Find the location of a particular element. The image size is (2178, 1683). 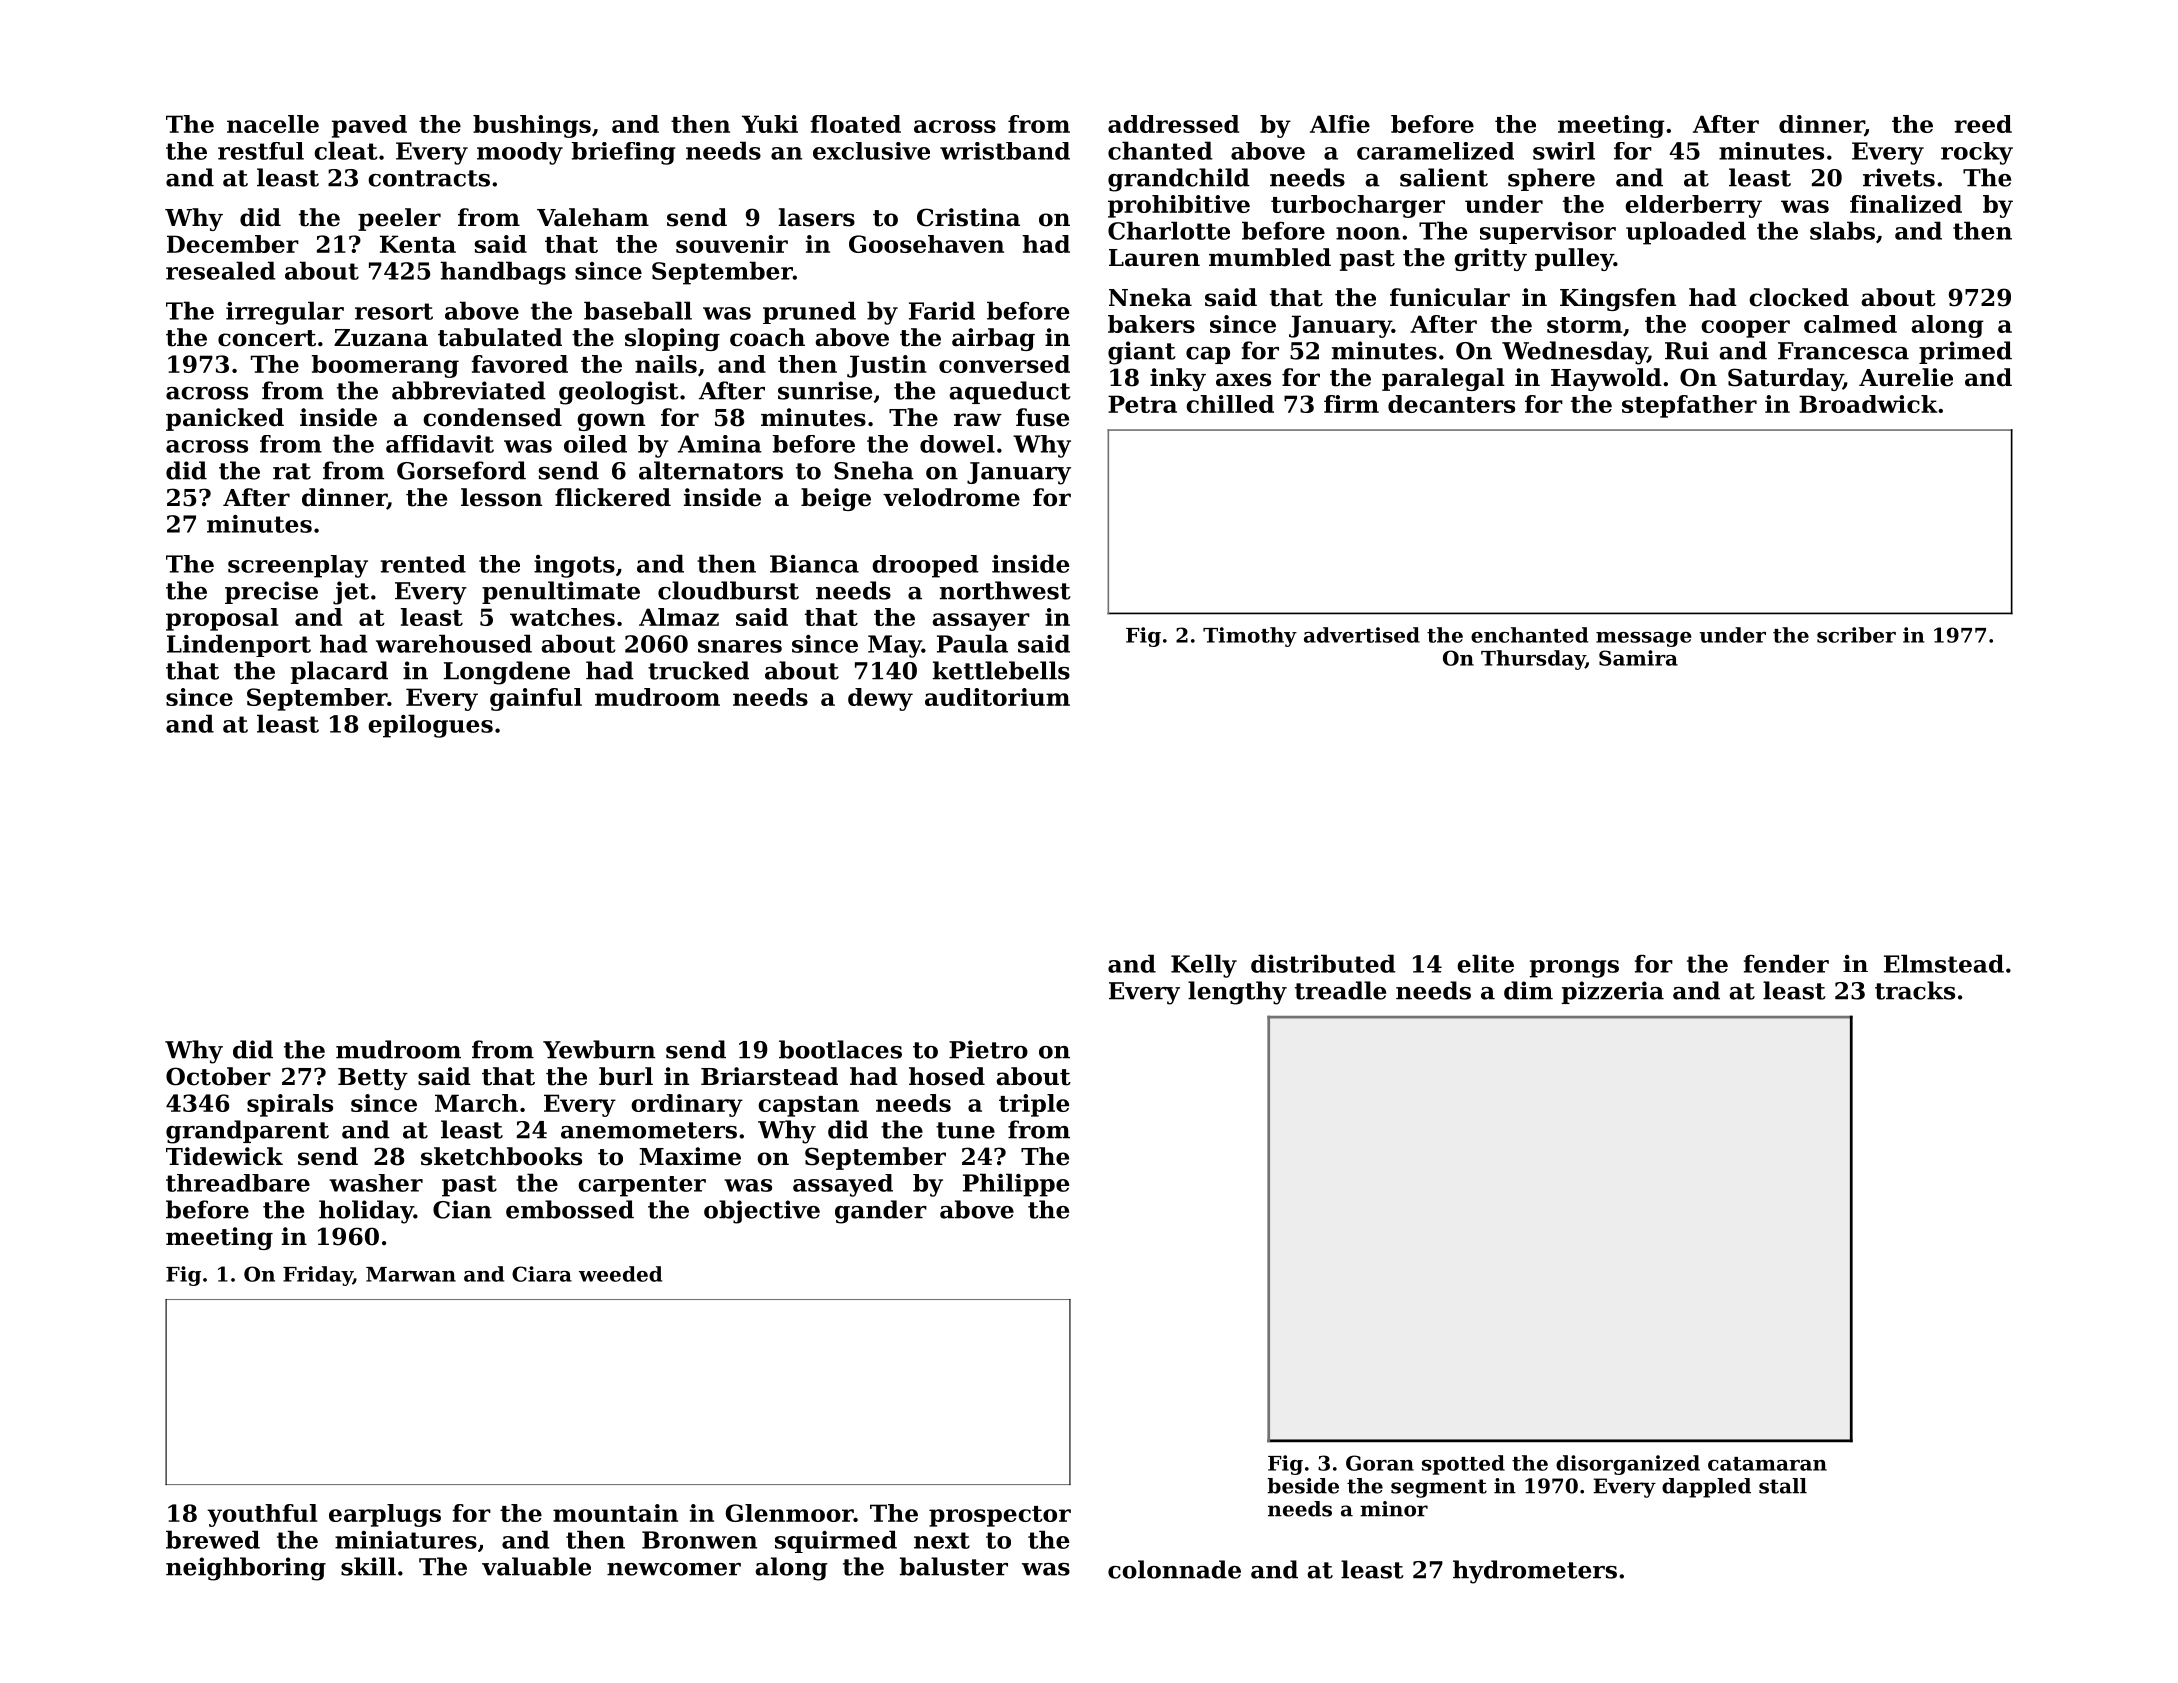

Goosehaven is located at coordinates (926, 244).
